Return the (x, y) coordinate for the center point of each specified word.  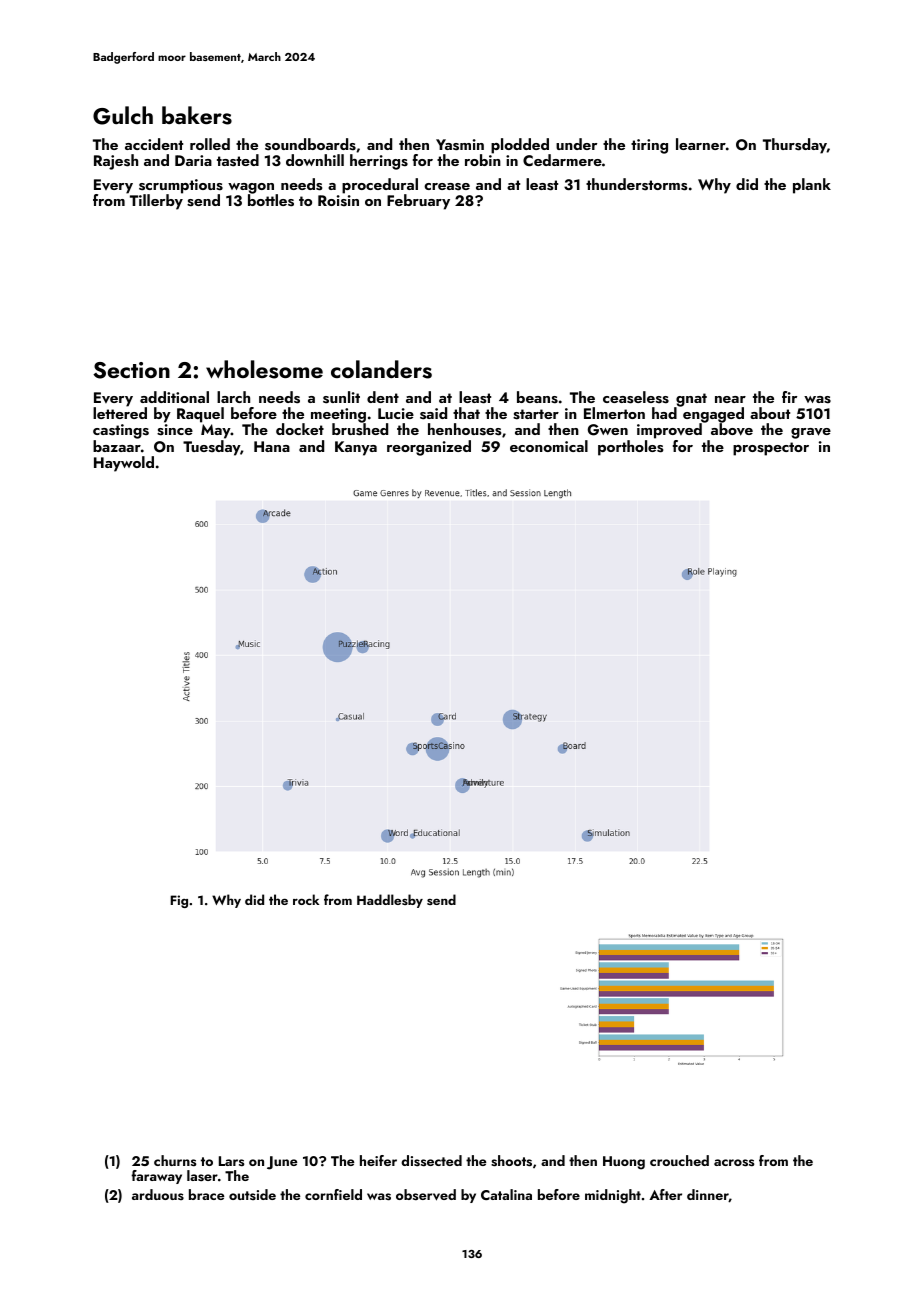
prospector (771, 449)
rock (306, 899)
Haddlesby (390, 901)
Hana (272, 446)
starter (536, 414)
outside (252, 1194)
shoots (511, 1161)
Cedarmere (562, 160)
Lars (231, 1161)
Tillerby (156, 202)
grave (811, 433)
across (734, 1163)
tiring (649, 146)
